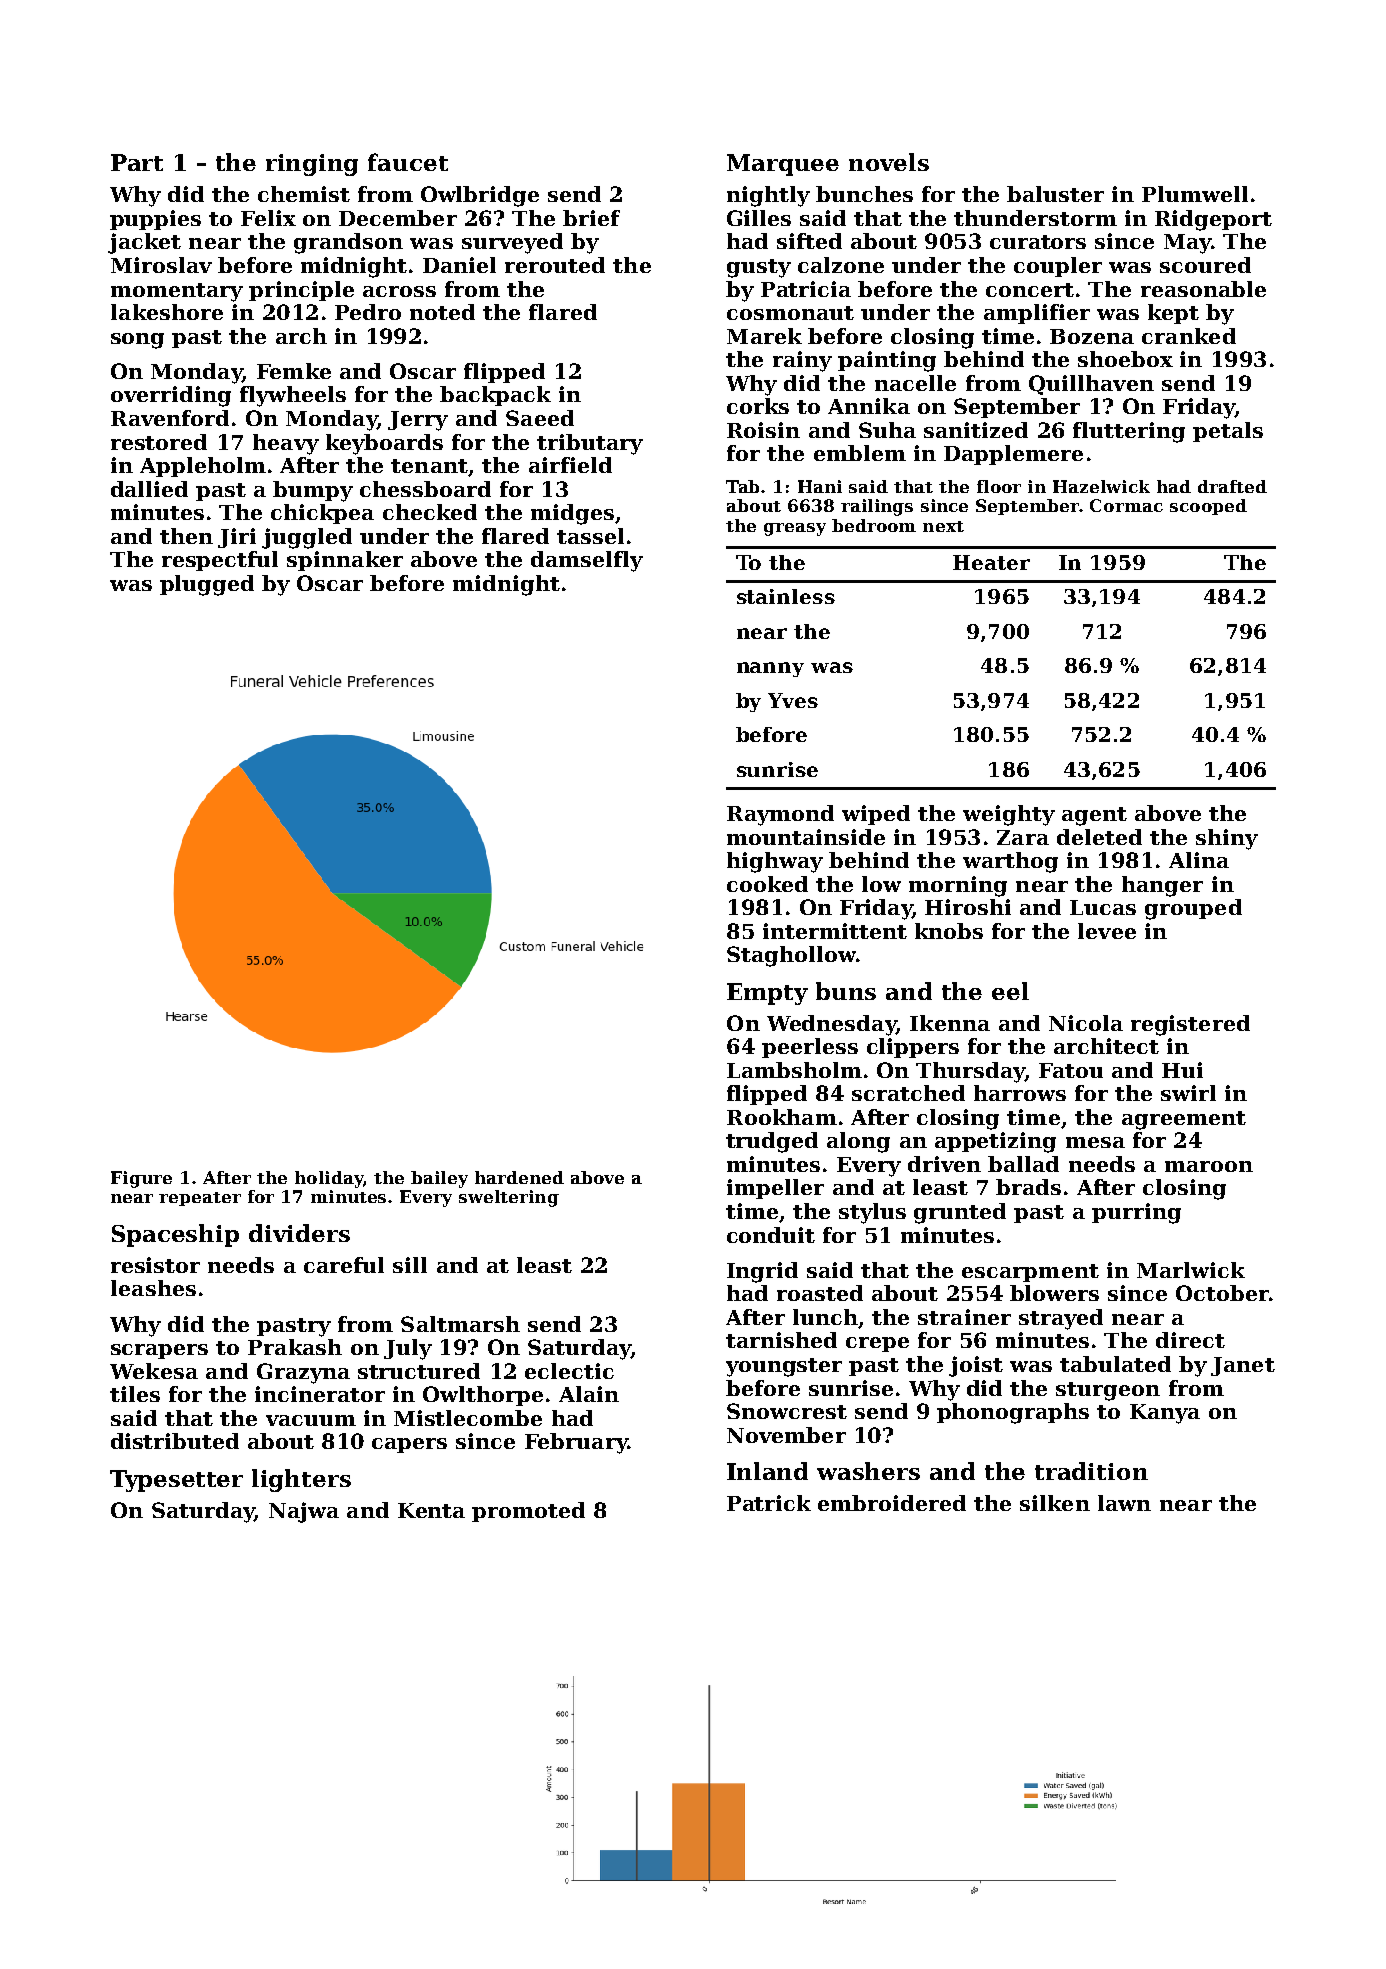 This screenshot has width=1386, height=1969. I want to click on wiped, so click(876, 815).
